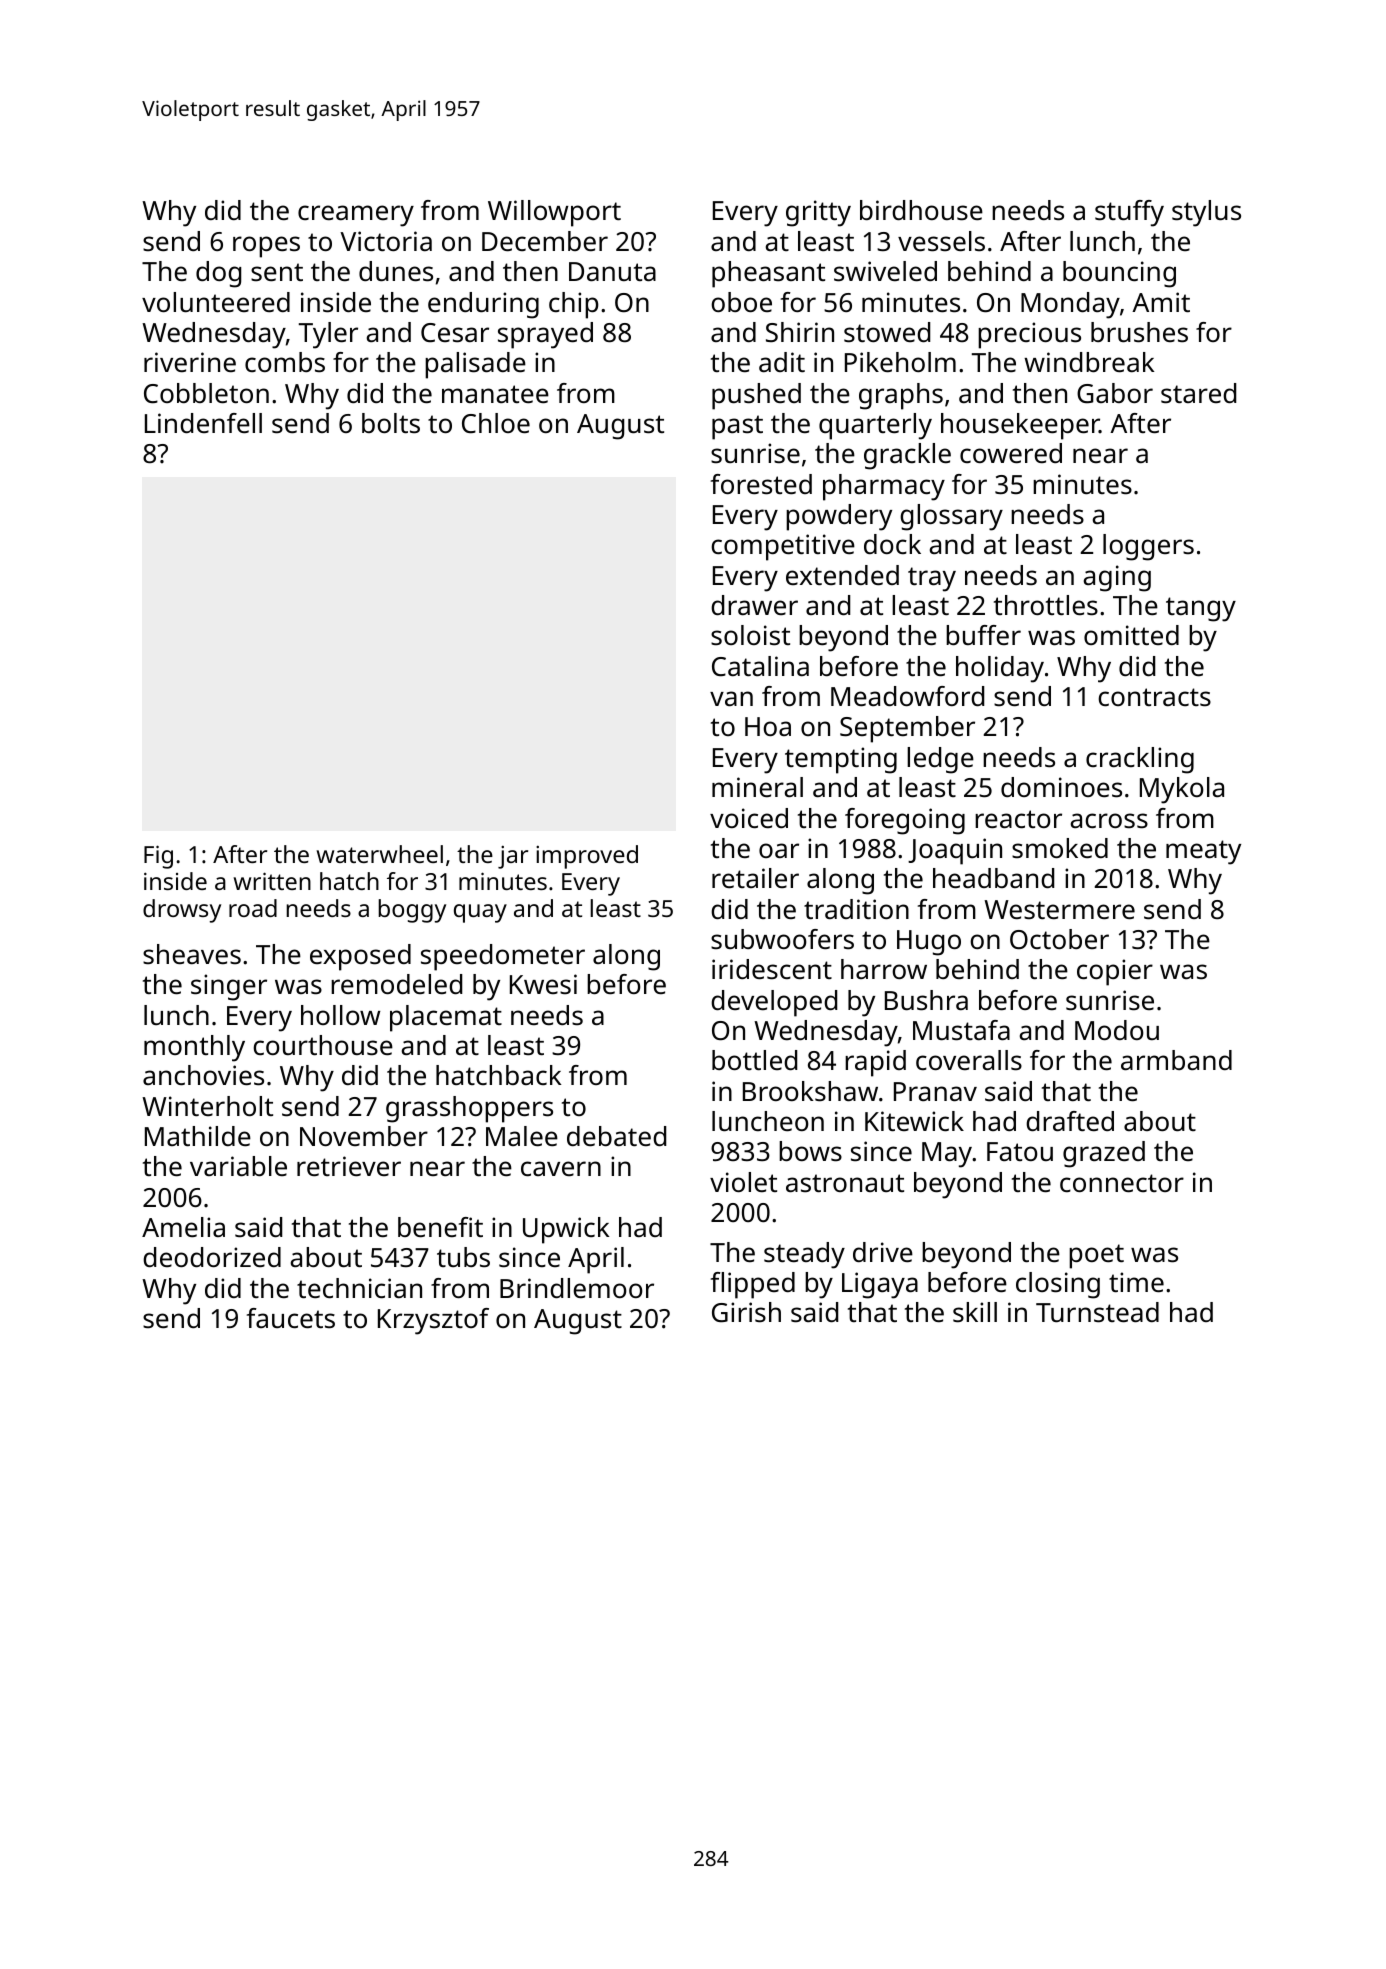 The image size is (1386, 1969). I want to click on grasshoppers, so click(469, 1109).
